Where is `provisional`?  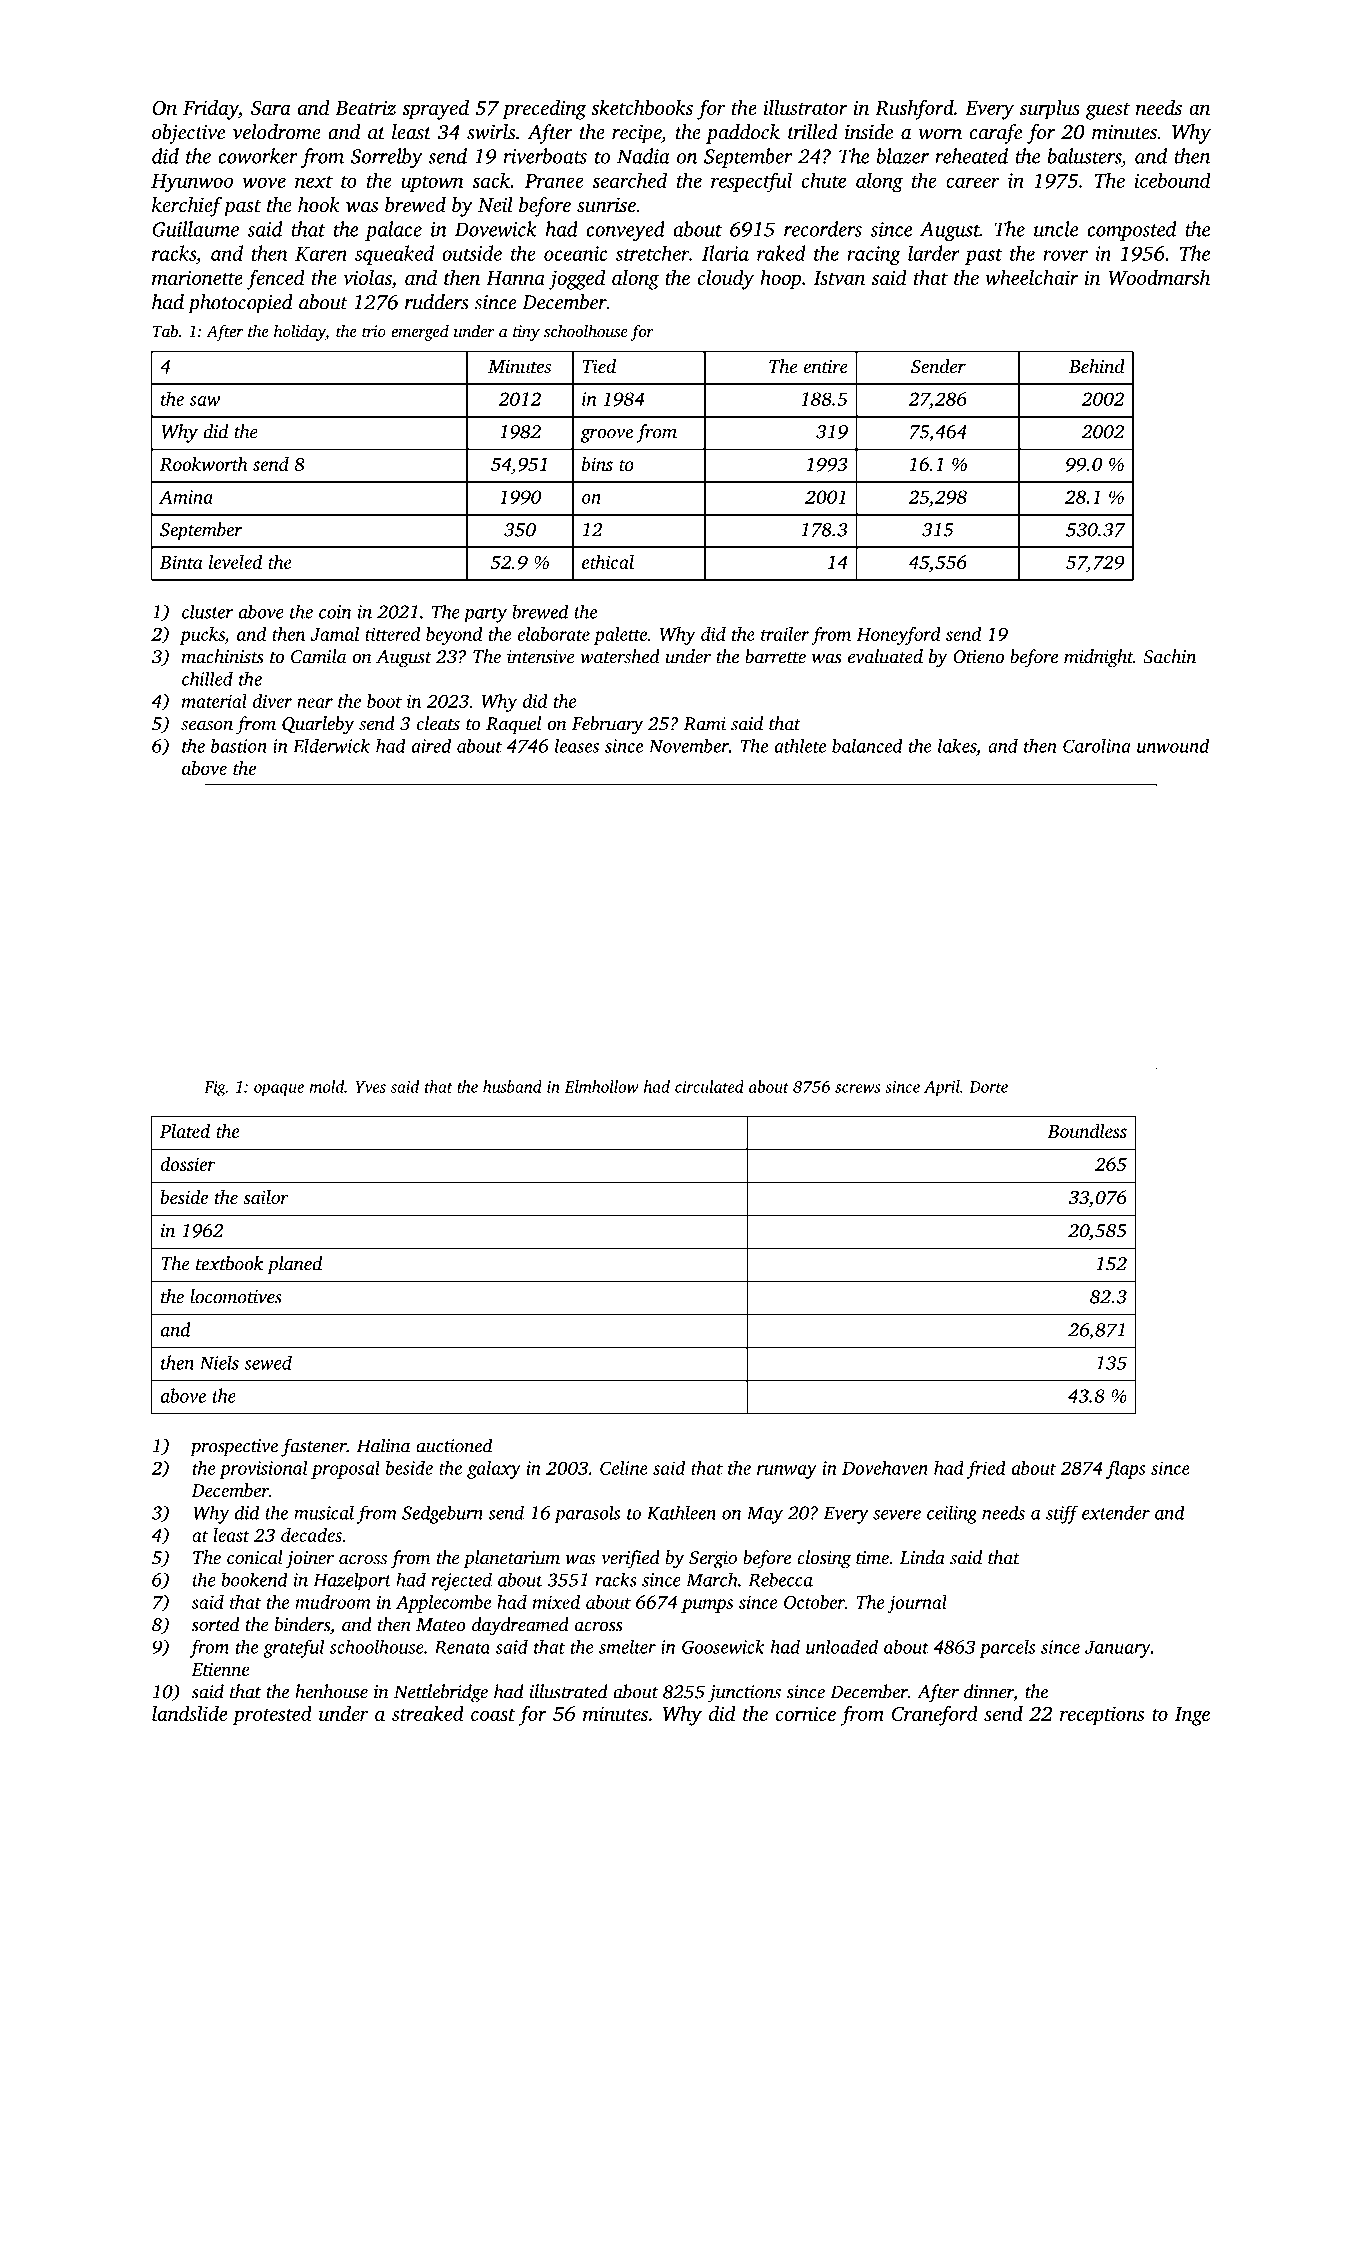 provisional is located at coordinates (263, 1469).
